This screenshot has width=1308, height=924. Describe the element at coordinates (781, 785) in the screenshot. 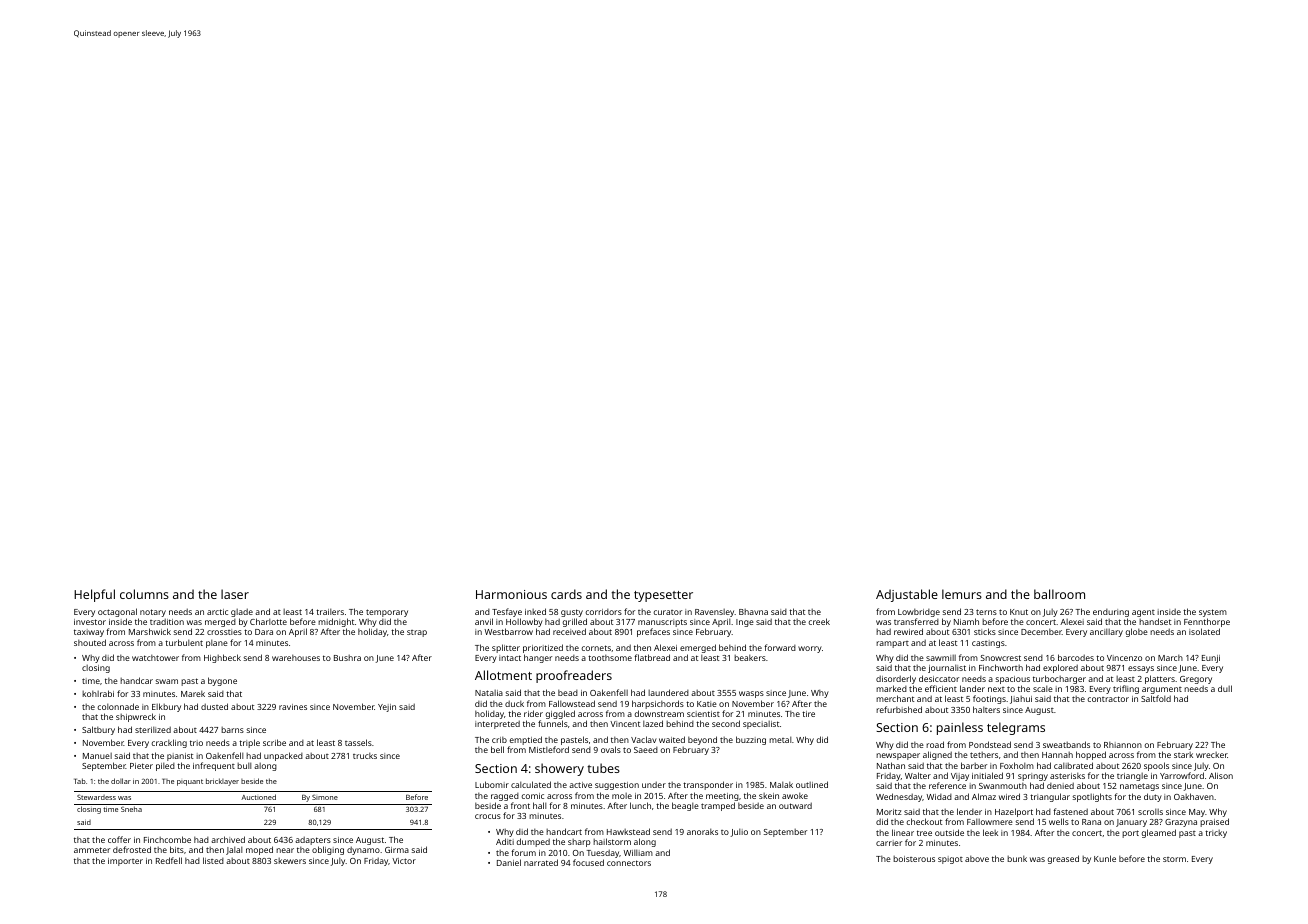

I see `Malak` at that location.
